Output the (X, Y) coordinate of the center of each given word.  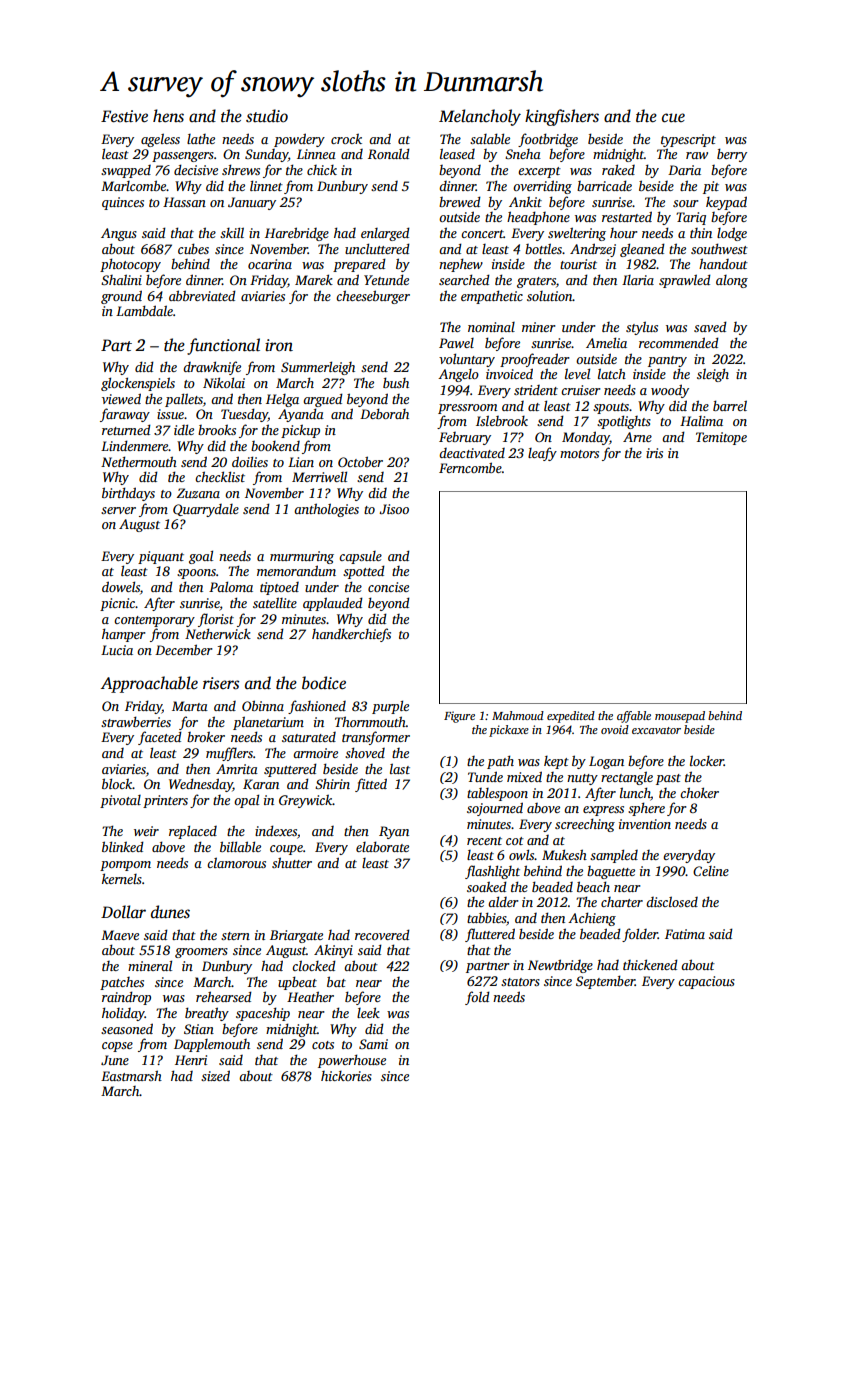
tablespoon (497, 794)
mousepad (680, 717)
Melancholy (480, 117)
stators (520, 982)
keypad (726, 203)
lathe (201, 139)
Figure (459, 717)
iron (279, 345)
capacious (706, 982)
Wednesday (201, 785)
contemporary (154, 621)
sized (215, 1075)
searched (464, 279)
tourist (578, 264)
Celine (711, 871)
